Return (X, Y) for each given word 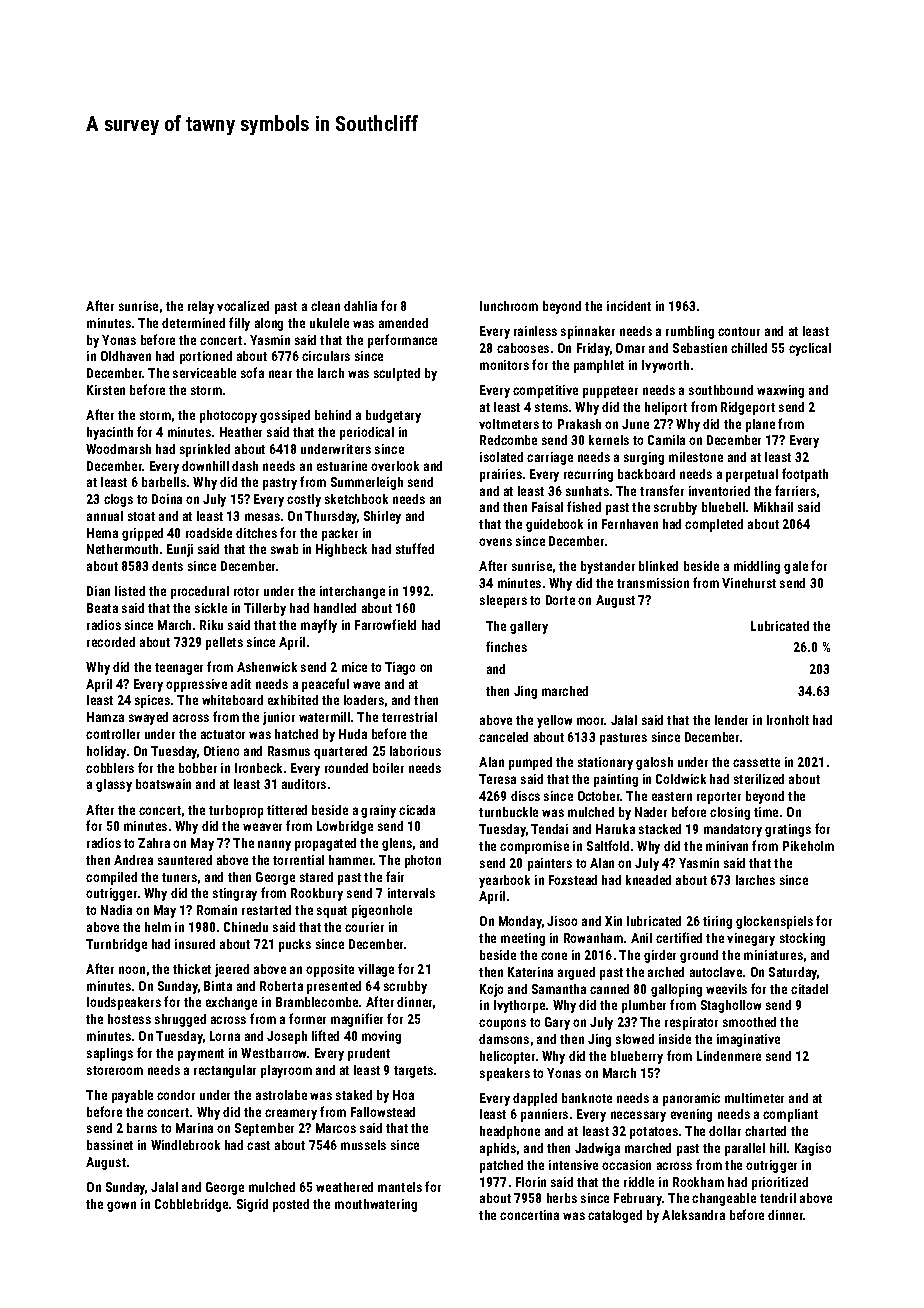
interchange (352, 592)
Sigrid (252, 1205)
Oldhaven (126, 356)
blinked (658, 566)
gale (796, 567)
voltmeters (509, 424)
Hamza (105, 717)
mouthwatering (376, 1205)
